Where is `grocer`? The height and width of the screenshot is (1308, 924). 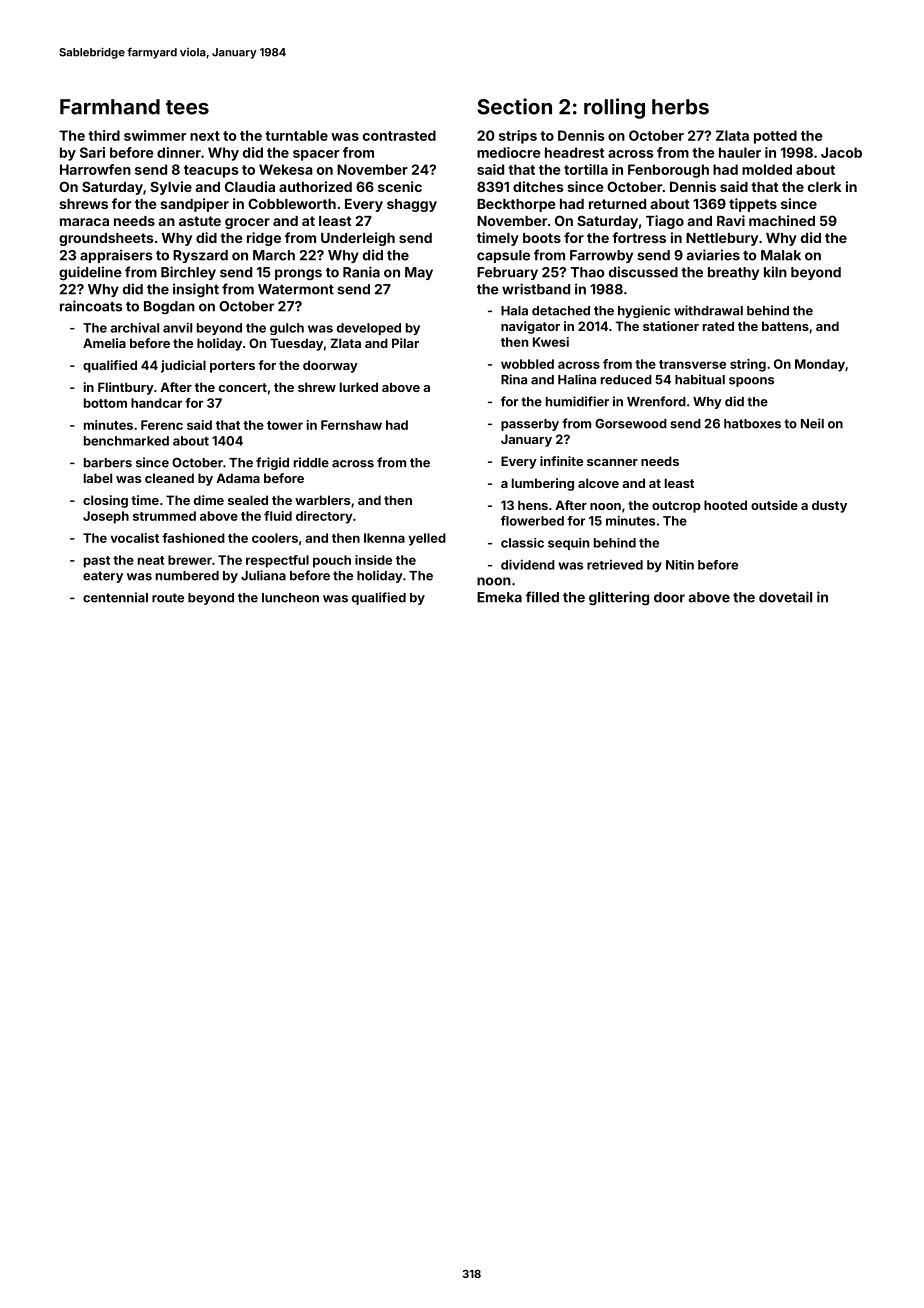
grocer is located at coordinates (247, 223).
